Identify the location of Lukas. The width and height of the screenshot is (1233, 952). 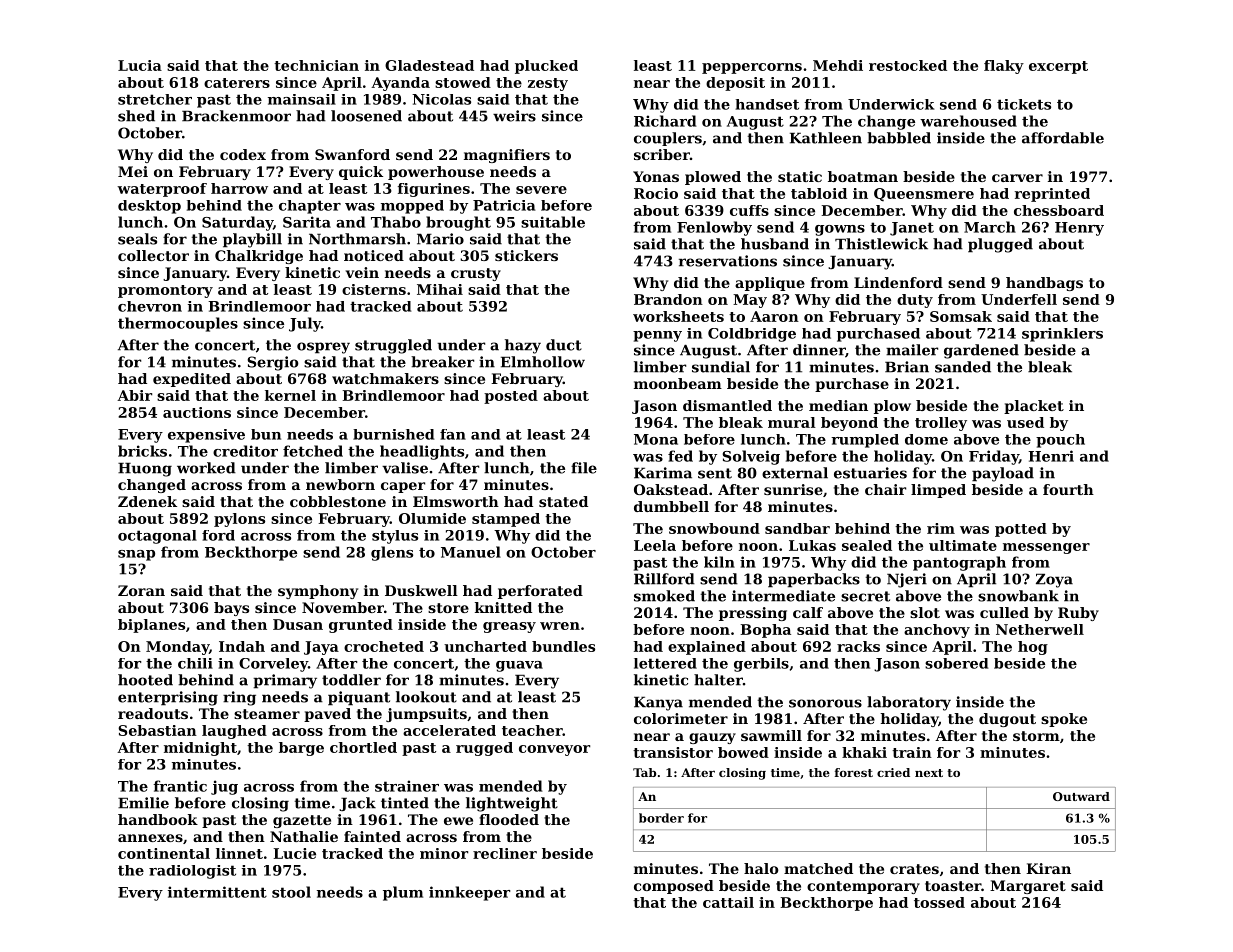
(812, 545).
